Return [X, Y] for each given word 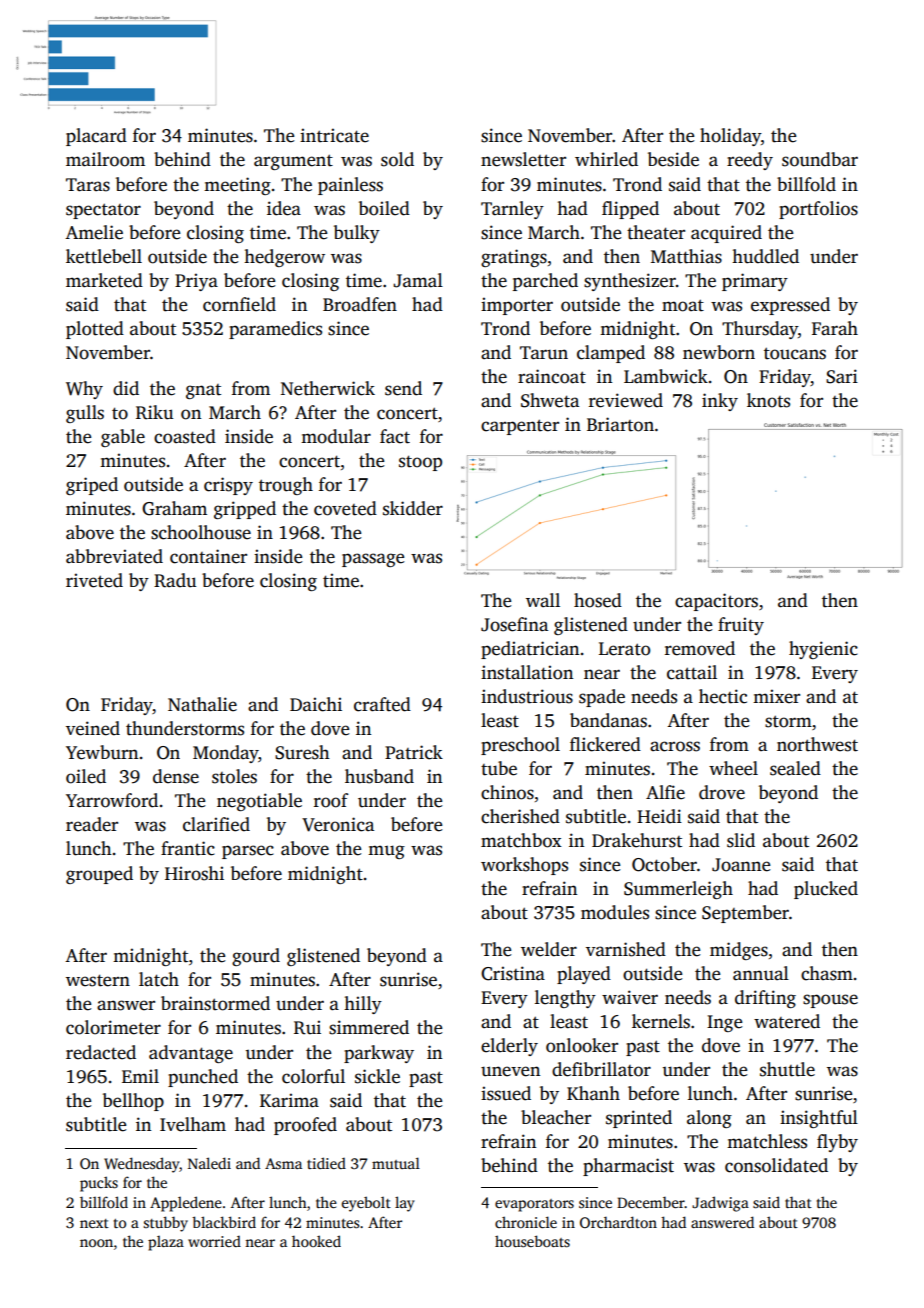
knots [768, 400]
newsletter [523, 159]
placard [96, 137]
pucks [99, 1184]
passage [373, 560]
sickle [377, 1076]
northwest [817, 744]
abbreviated [114, 556]
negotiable [259, 802]
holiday [730, 137]
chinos [507, 792]
